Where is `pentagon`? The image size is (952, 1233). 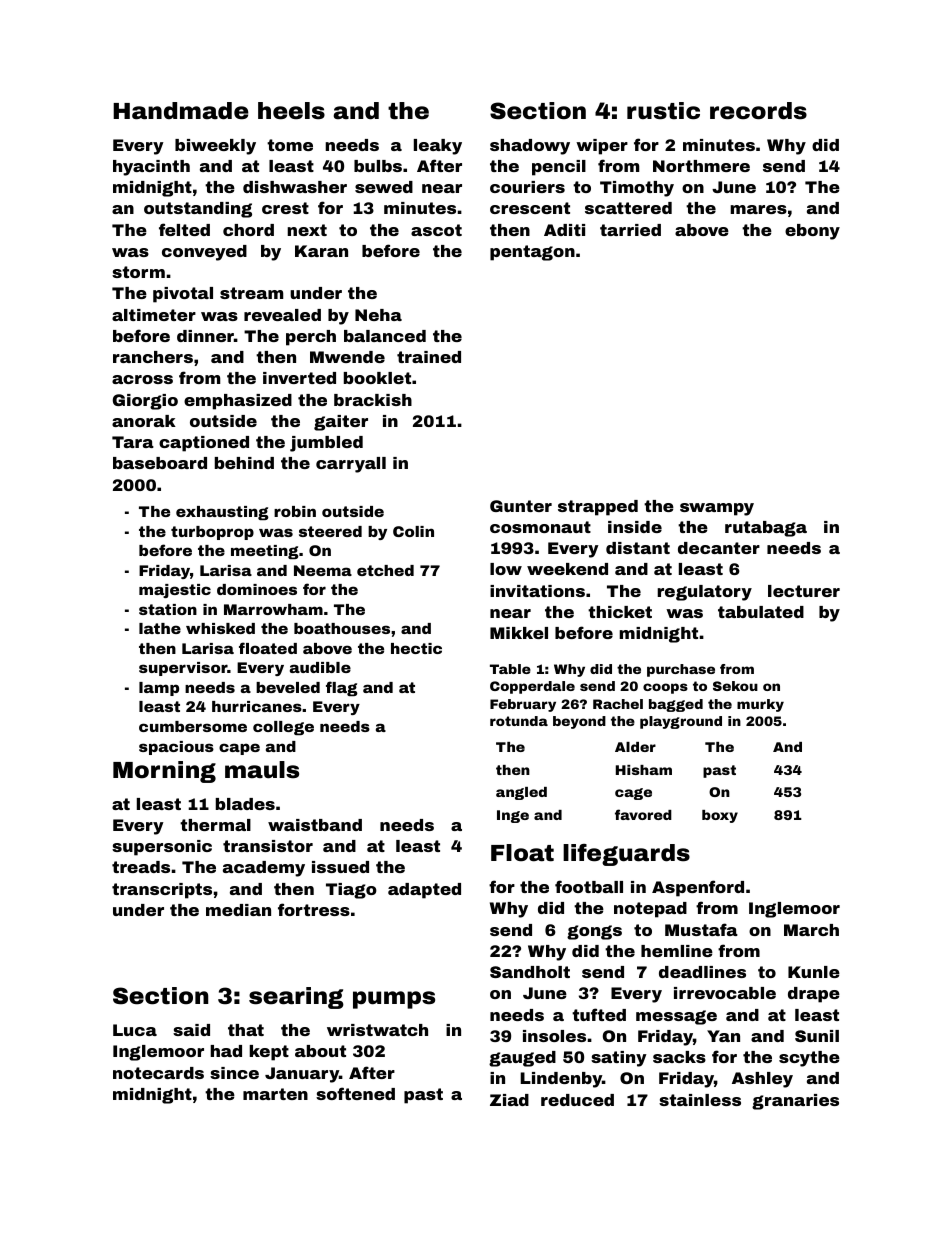
pentagon is located at coordinates (532, 253).
